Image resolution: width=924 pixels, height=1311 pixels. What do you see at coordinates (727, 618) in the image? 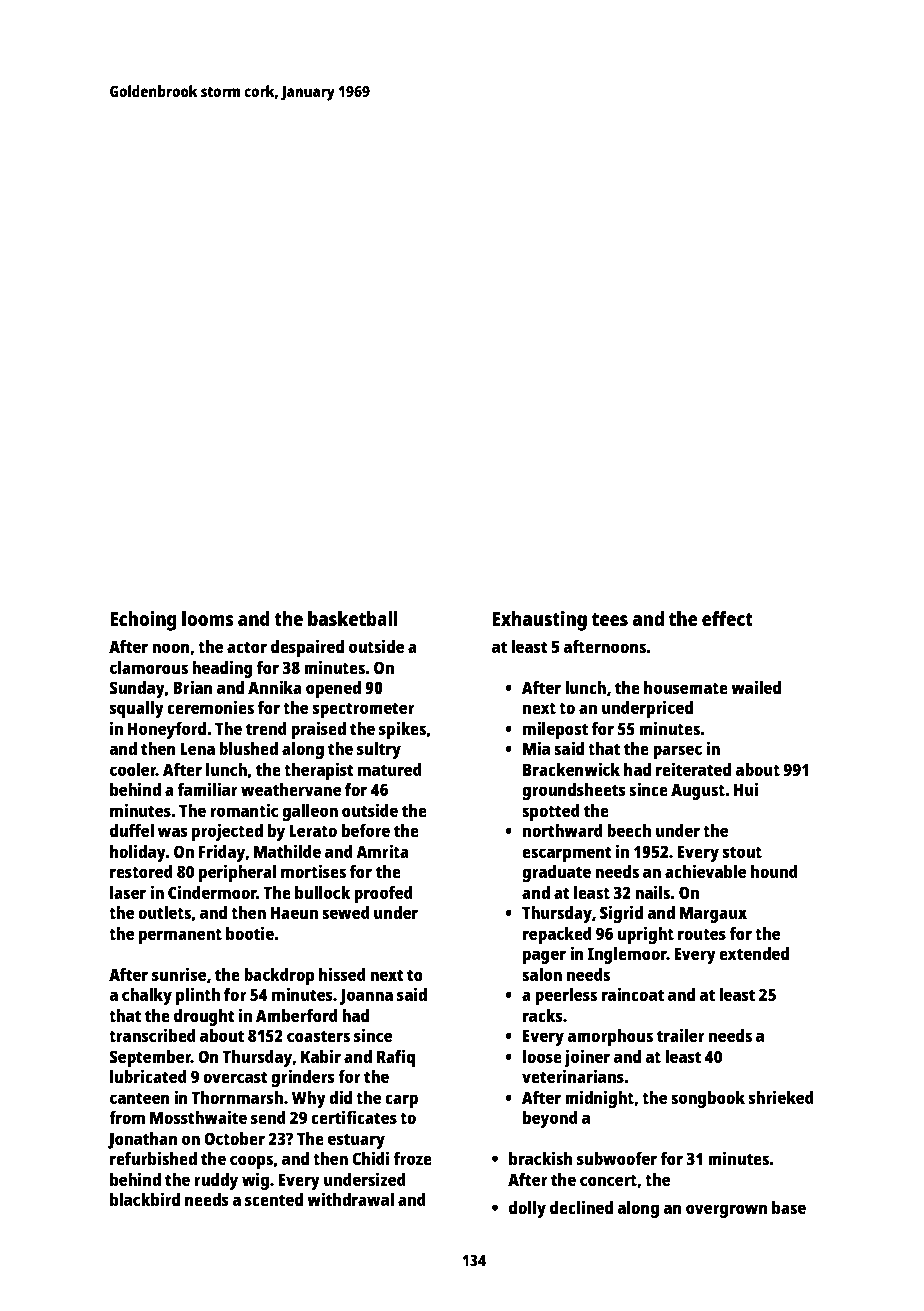
I see `effect` at bounding box center [727, 618].
